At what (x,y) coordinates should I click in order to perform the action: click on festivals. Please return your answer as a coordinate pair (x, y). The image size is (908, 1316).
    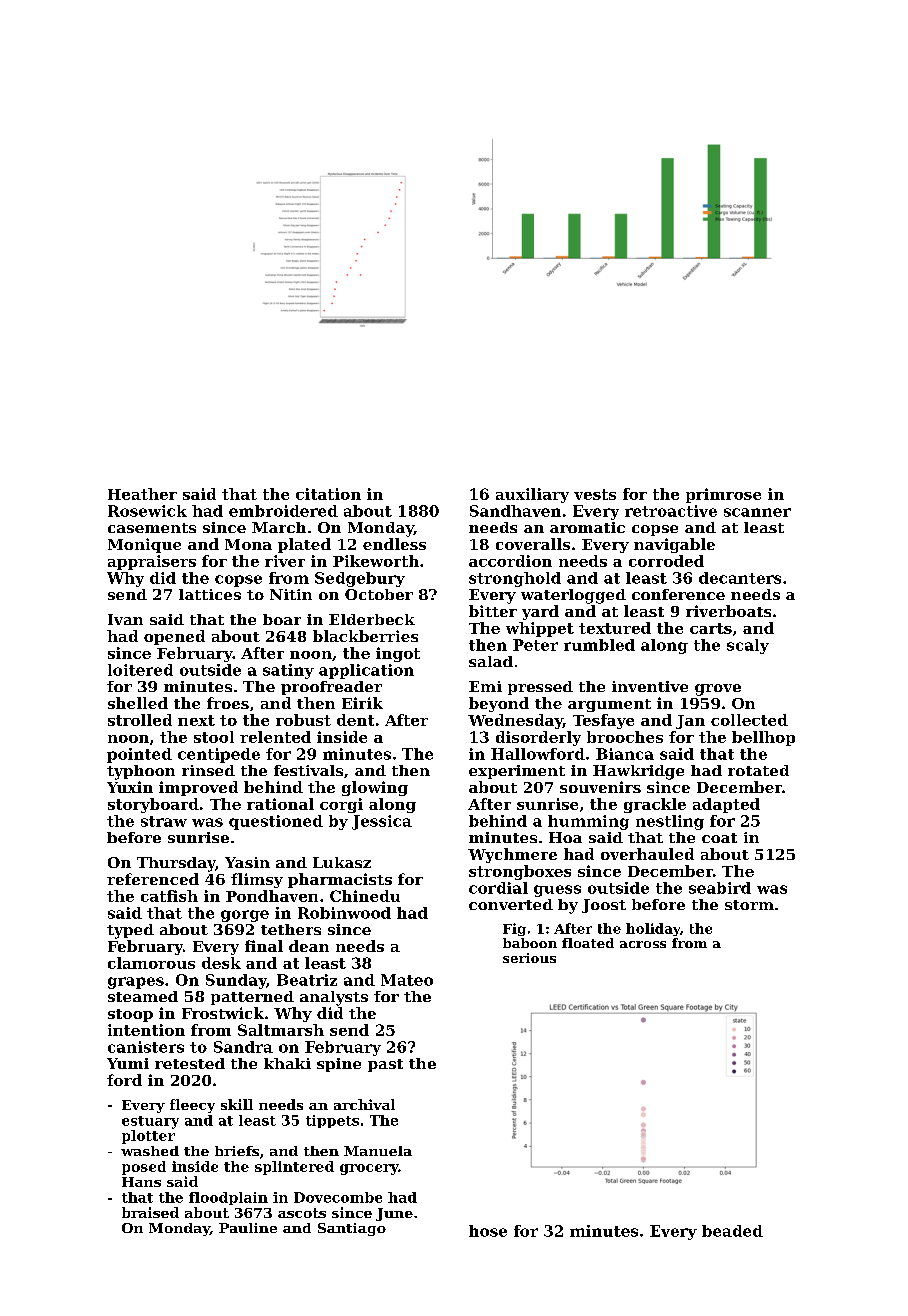
    Looking at the image, I should click on (308, 770).
